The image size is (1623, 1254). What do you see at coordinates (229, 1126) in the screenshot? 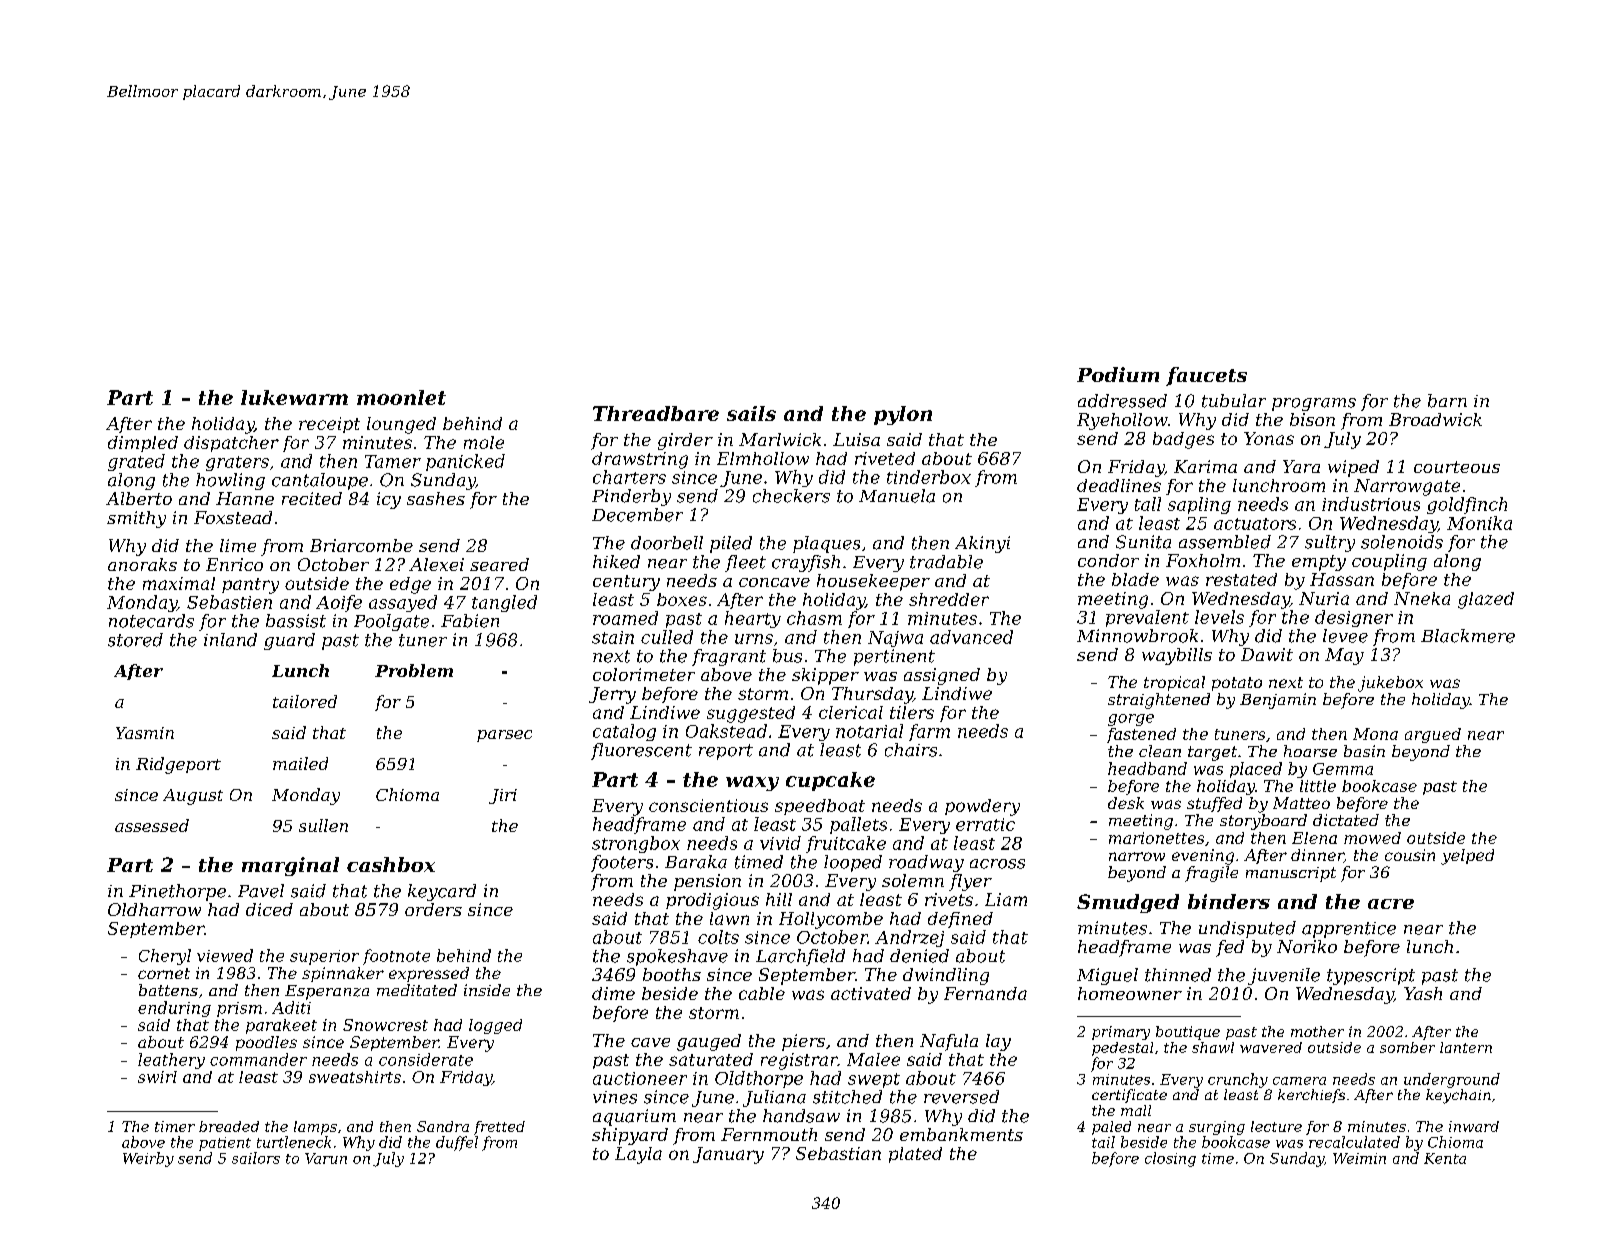
I see `breaded` at bounding box center [229, 1126].
